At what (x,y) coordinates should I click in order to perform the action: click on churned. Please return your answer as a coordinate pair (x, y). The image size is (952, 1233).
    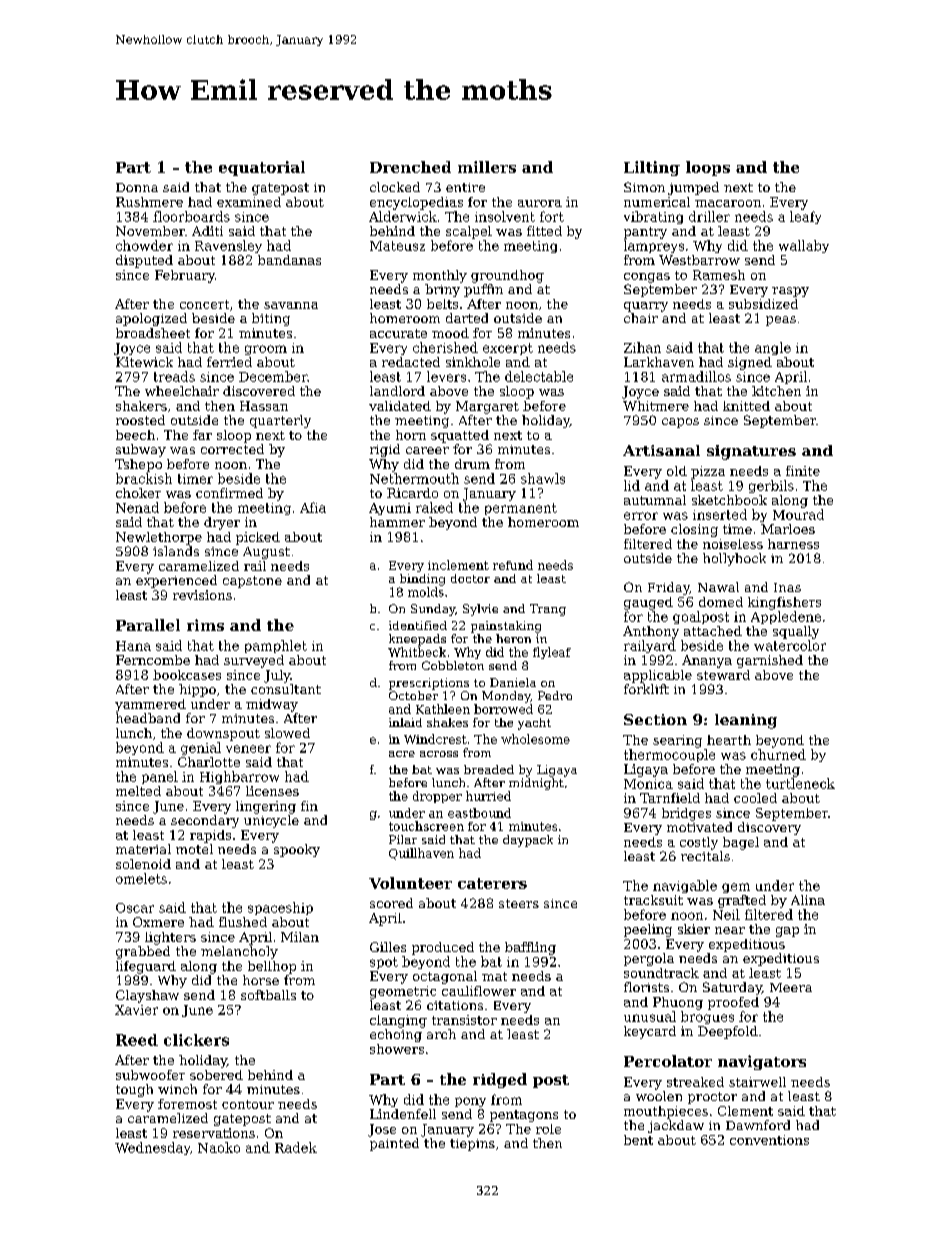
    Looking at the image, I should click on (778, 754).
